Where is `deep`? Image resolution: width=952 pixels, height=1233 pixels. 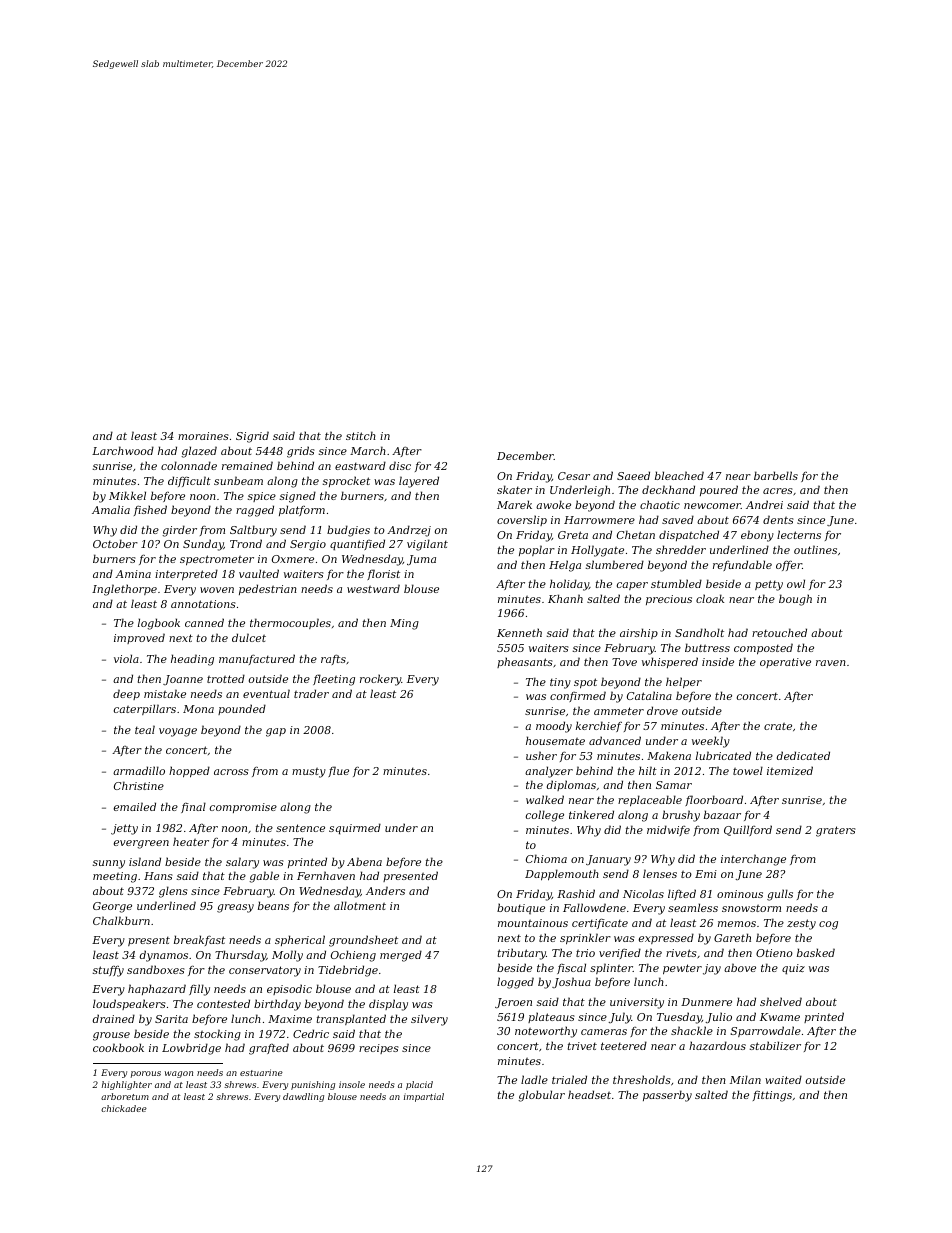
deep is located at coordinates (126, 694).
